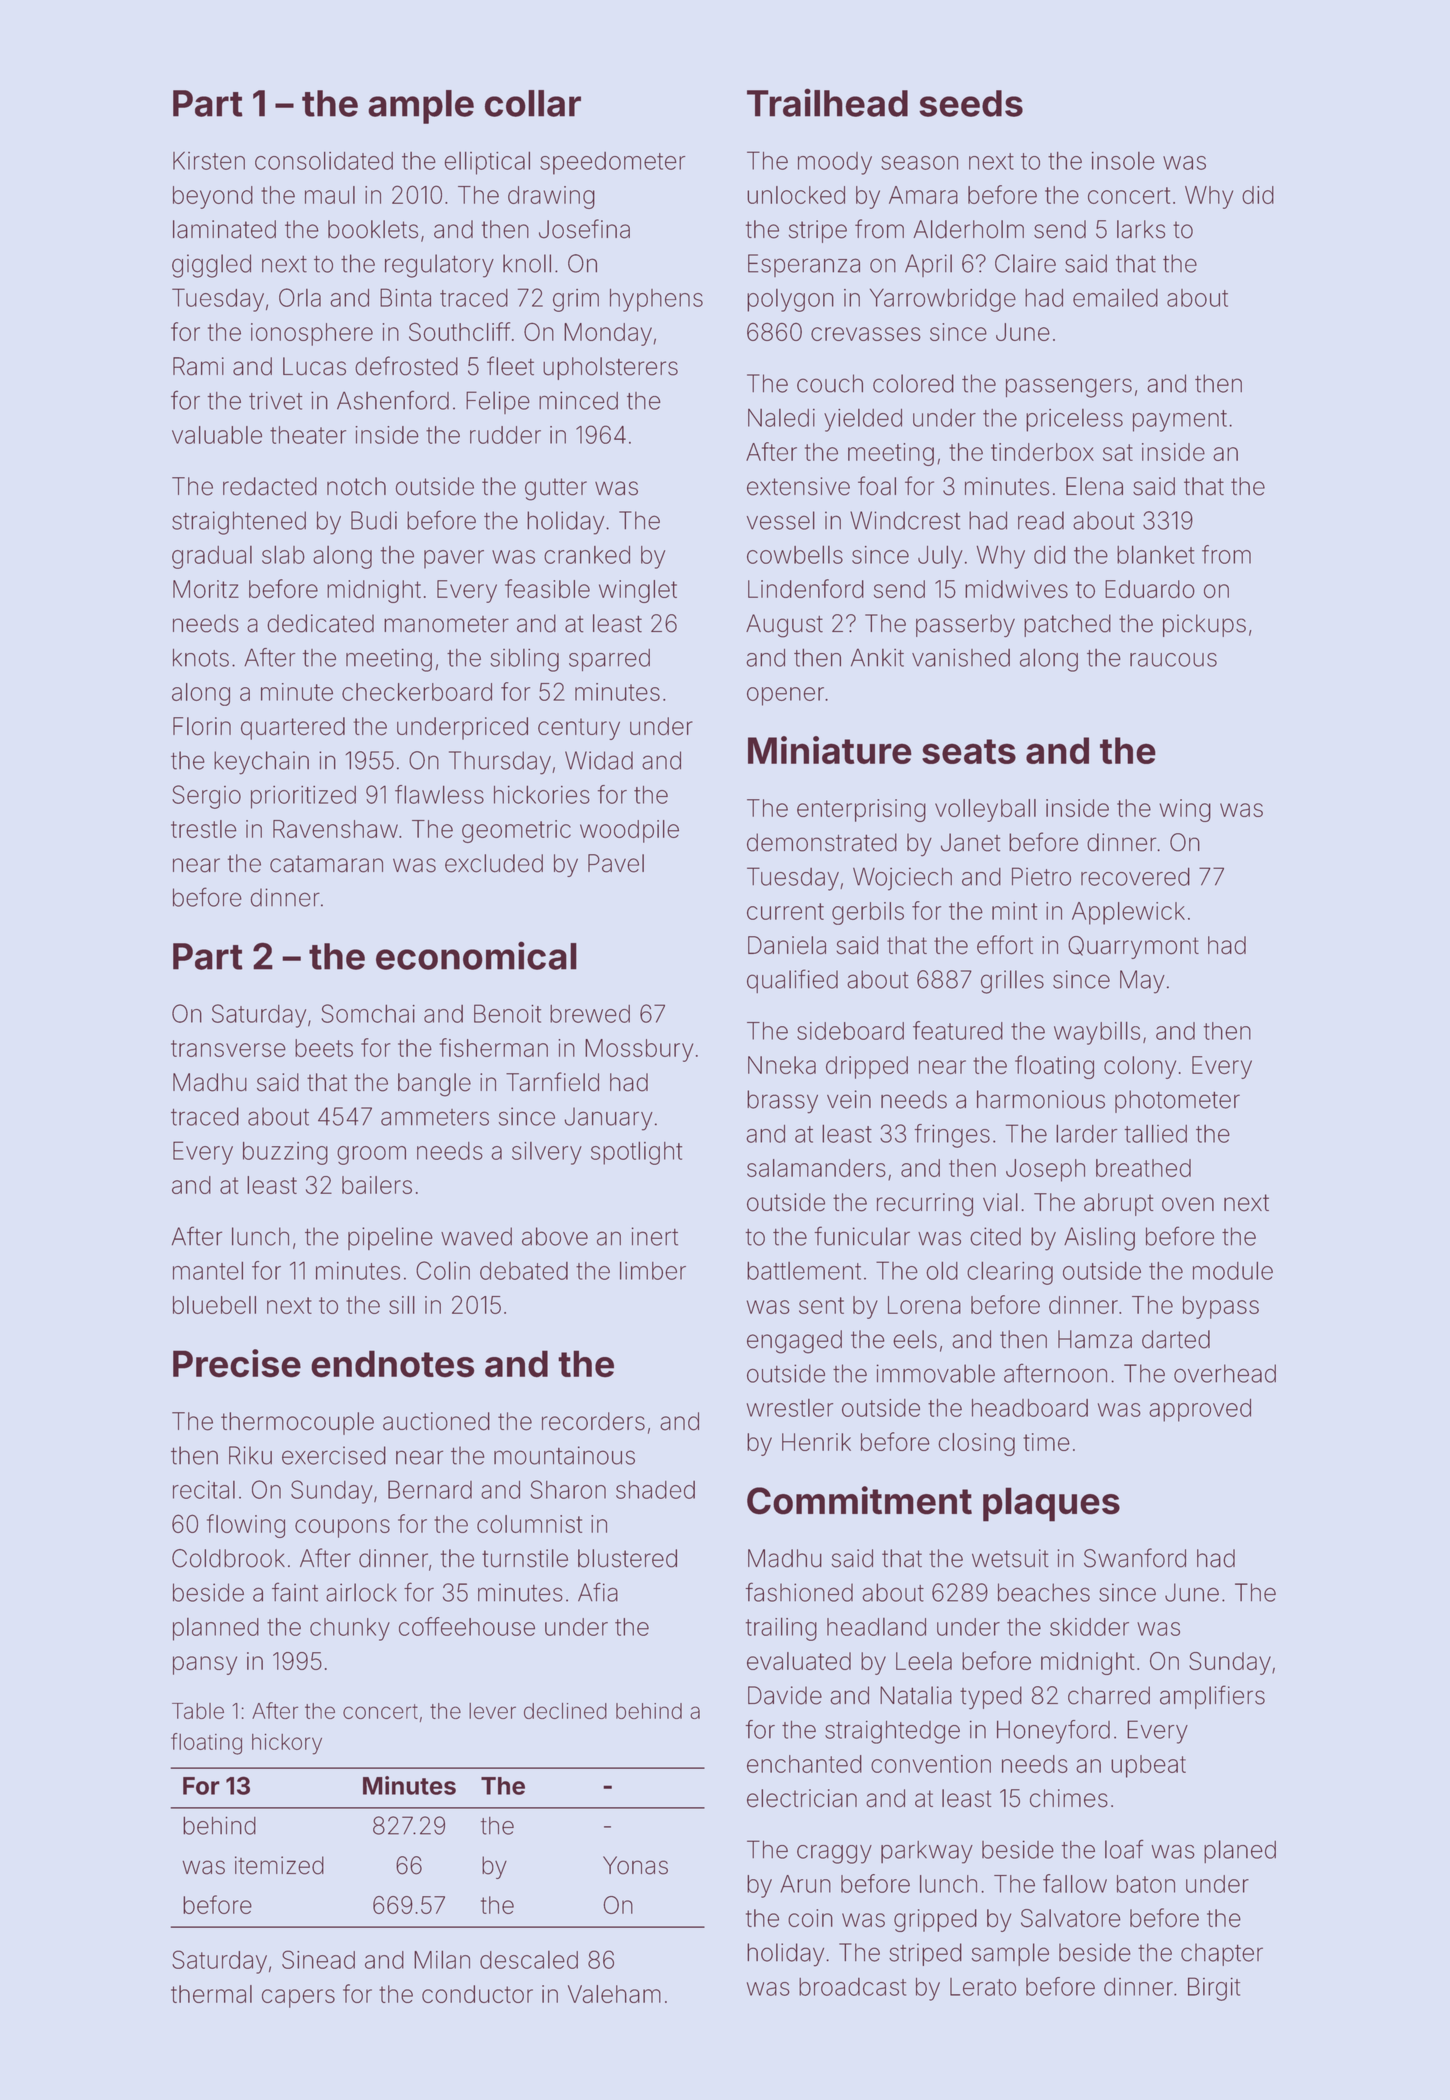 This screenshot has height=2100, width=1450. Describe the element at coordinates (804, 1764) in the screenshot. I see `enchanted` at that location.
